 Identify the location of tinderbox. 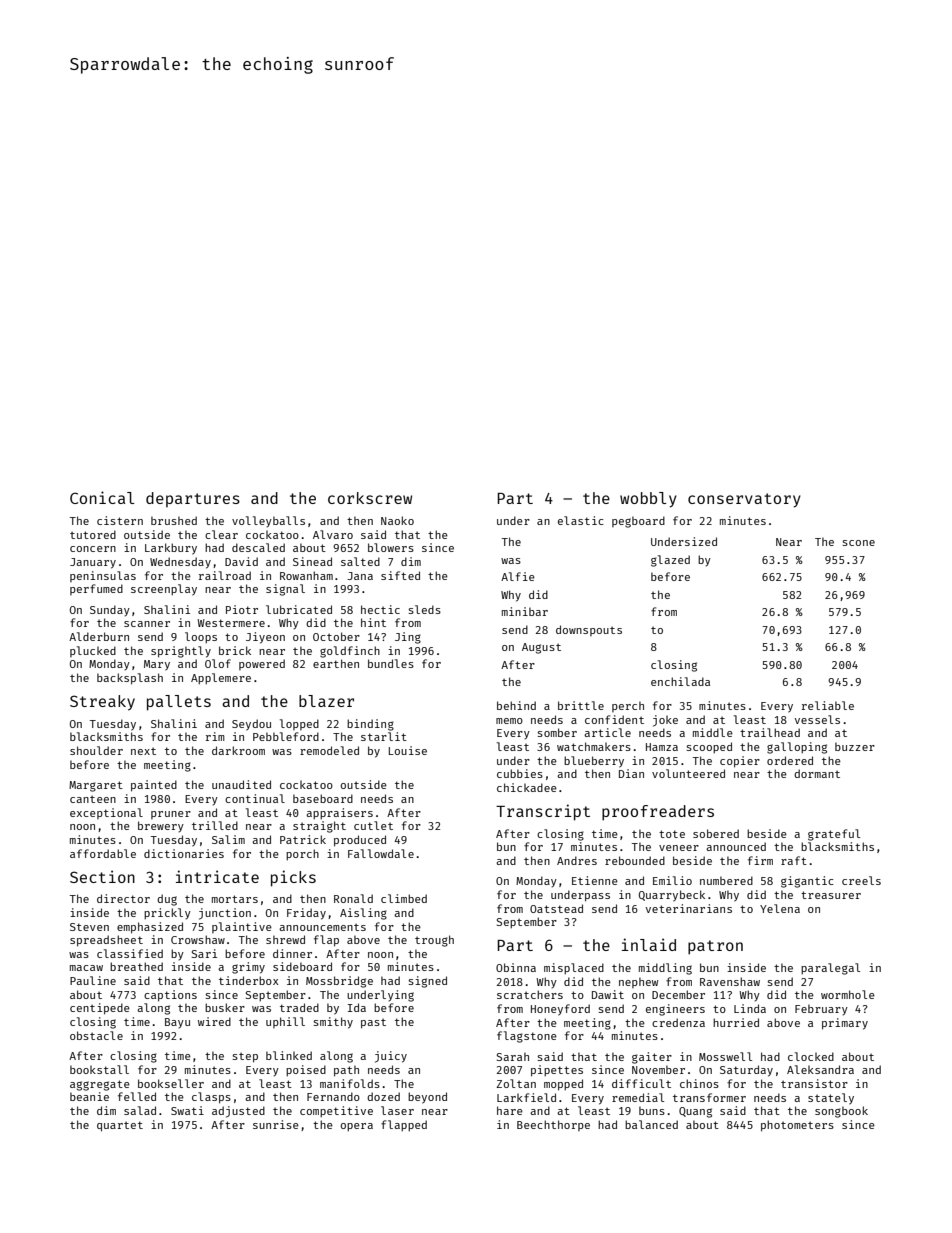
(249, 980).
